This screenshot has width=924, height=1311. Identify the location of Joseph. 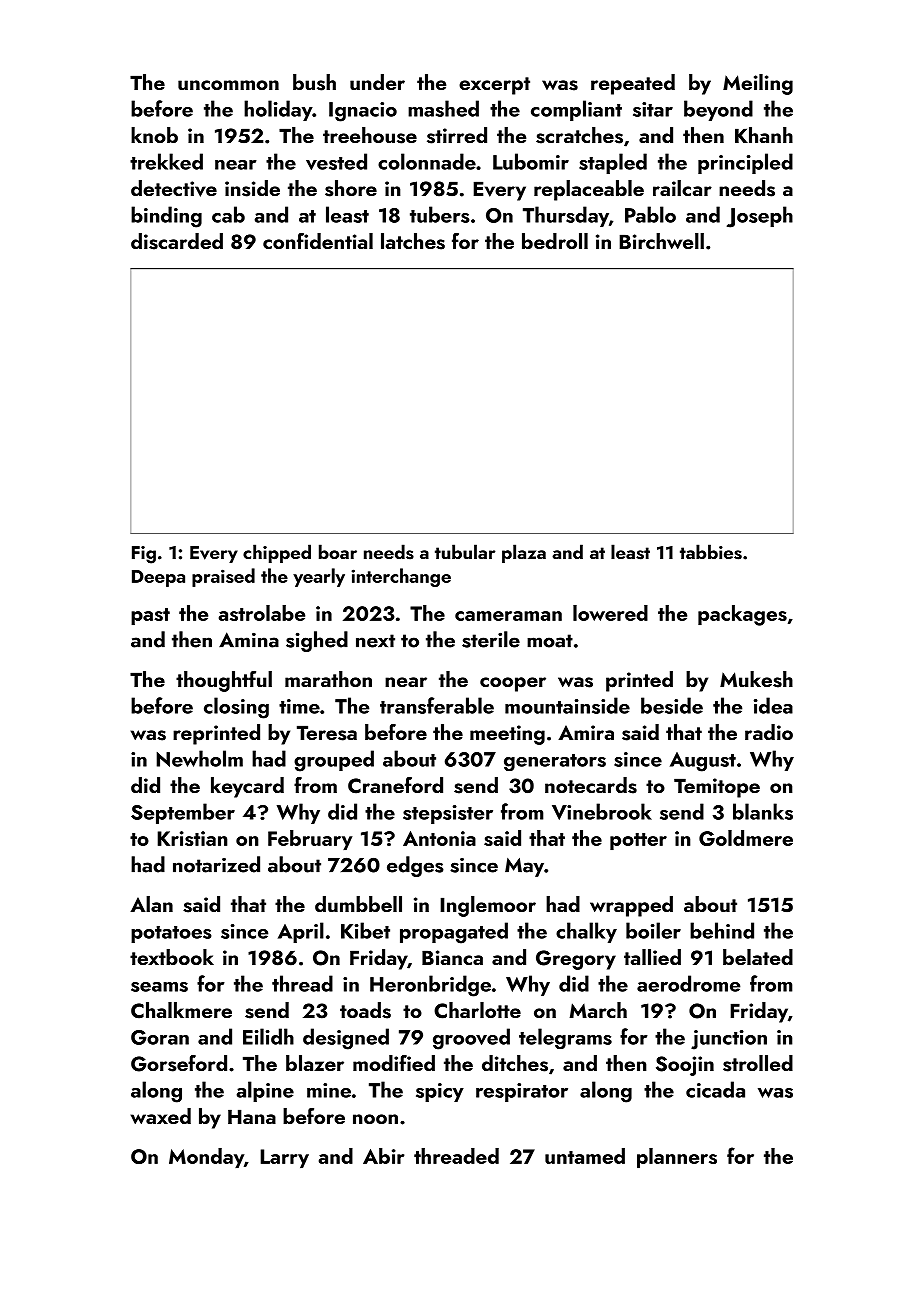
(760, 217).
